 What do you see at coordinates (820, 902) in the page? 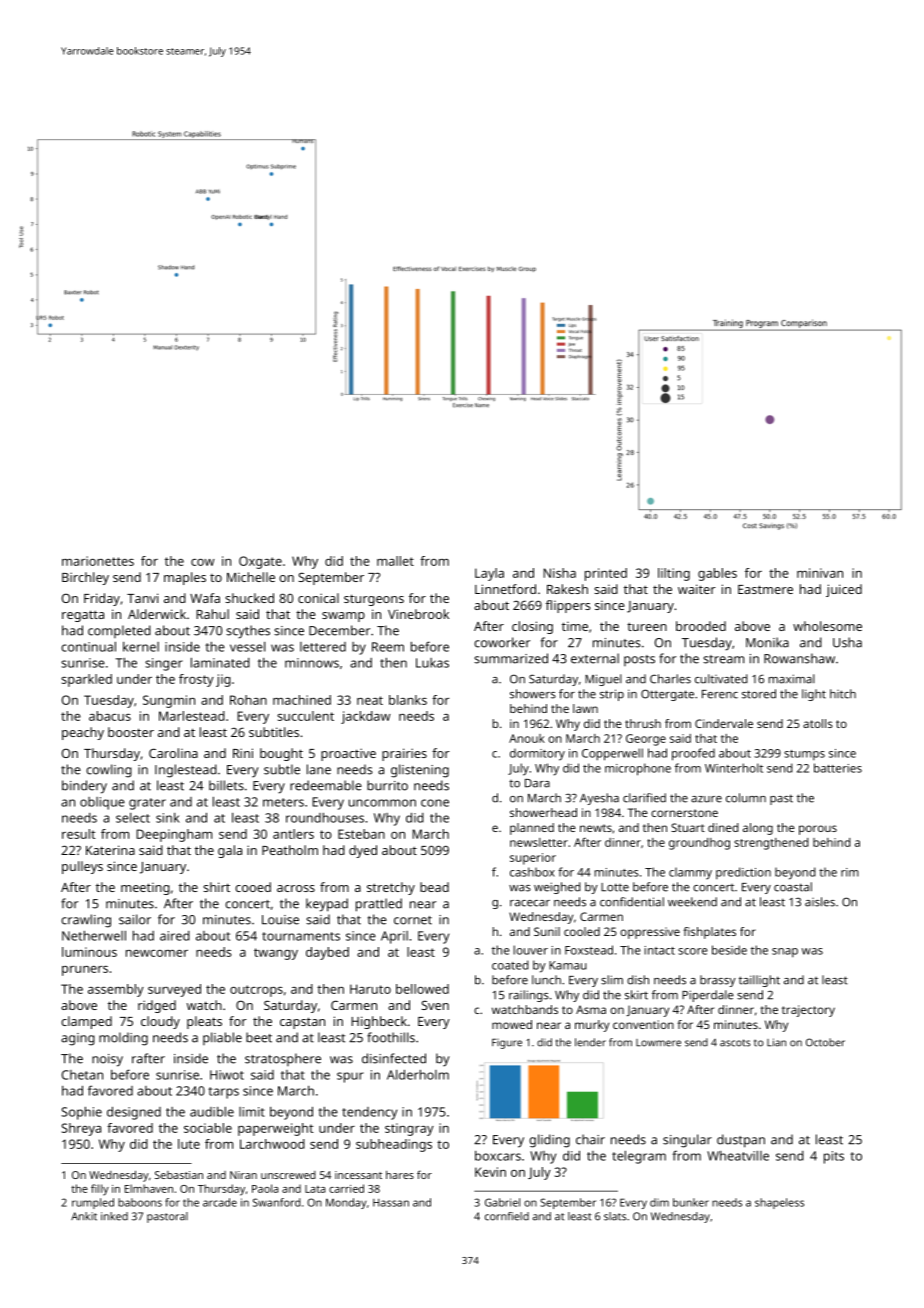
I see `aisles` at bounding box center [820, 902].
